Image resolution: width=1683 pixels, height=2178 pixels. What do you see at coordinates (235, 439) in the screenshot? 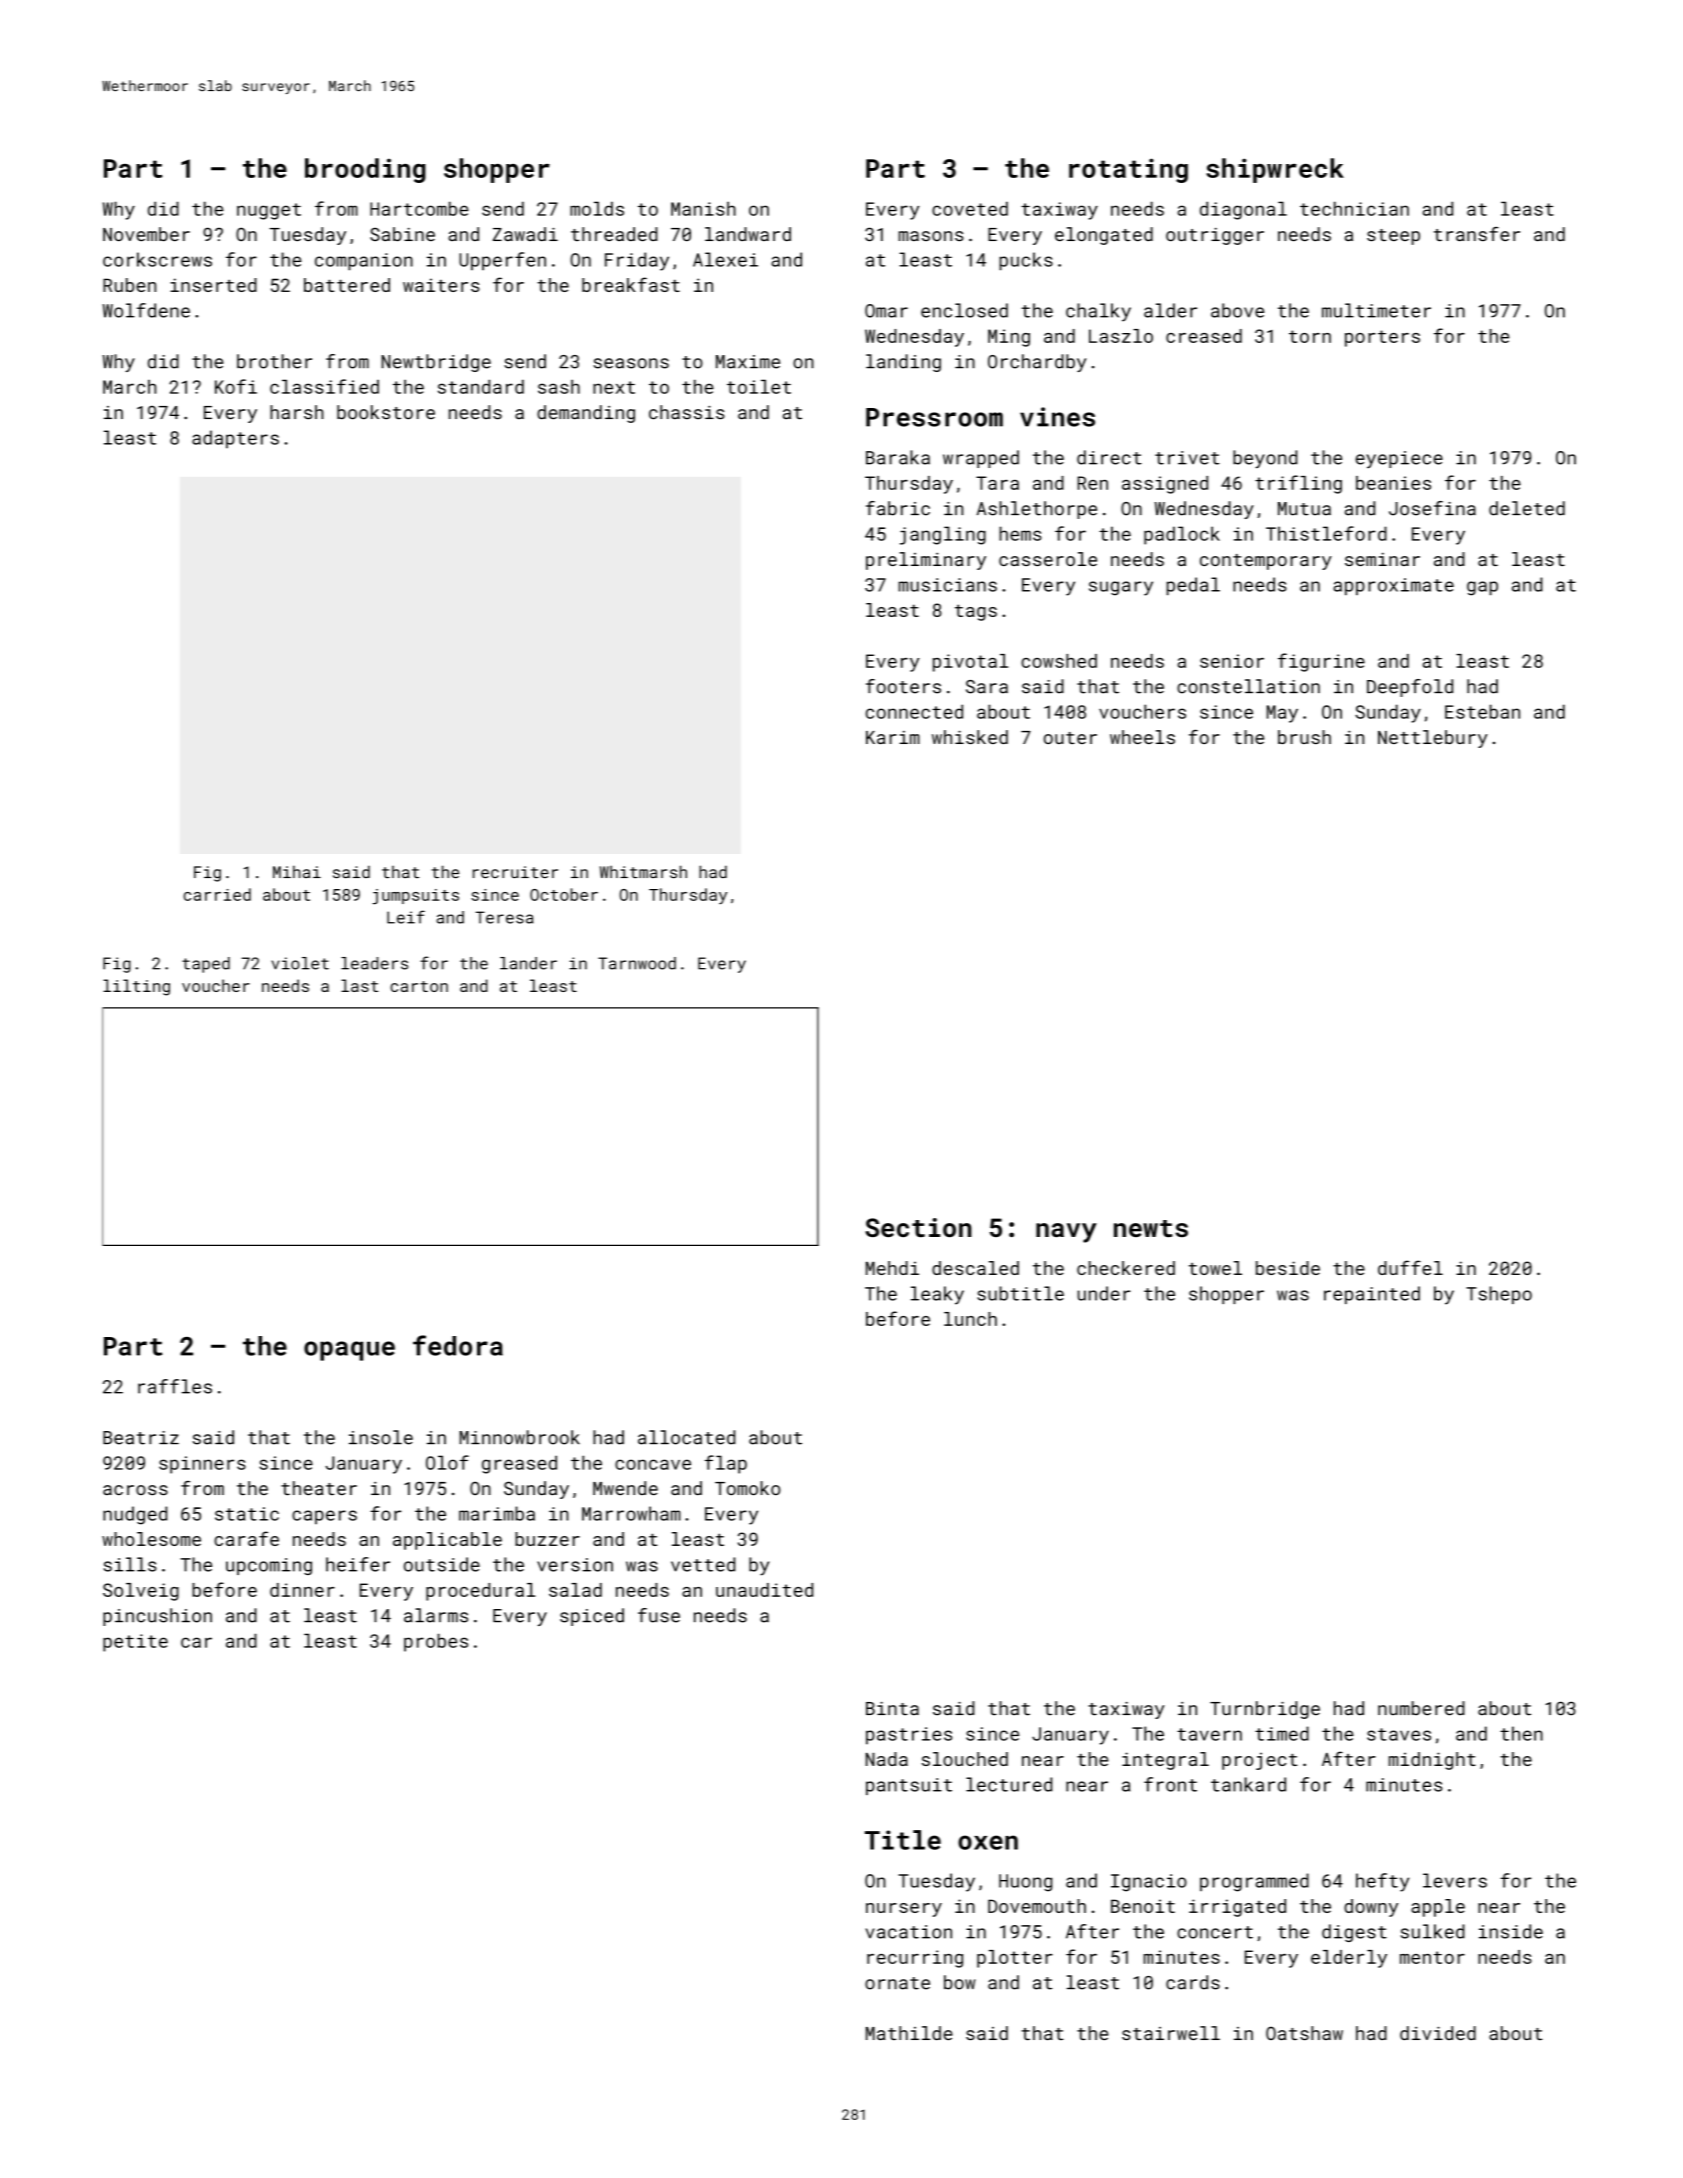
I see `adapters` at bounding box center [235, 439].
